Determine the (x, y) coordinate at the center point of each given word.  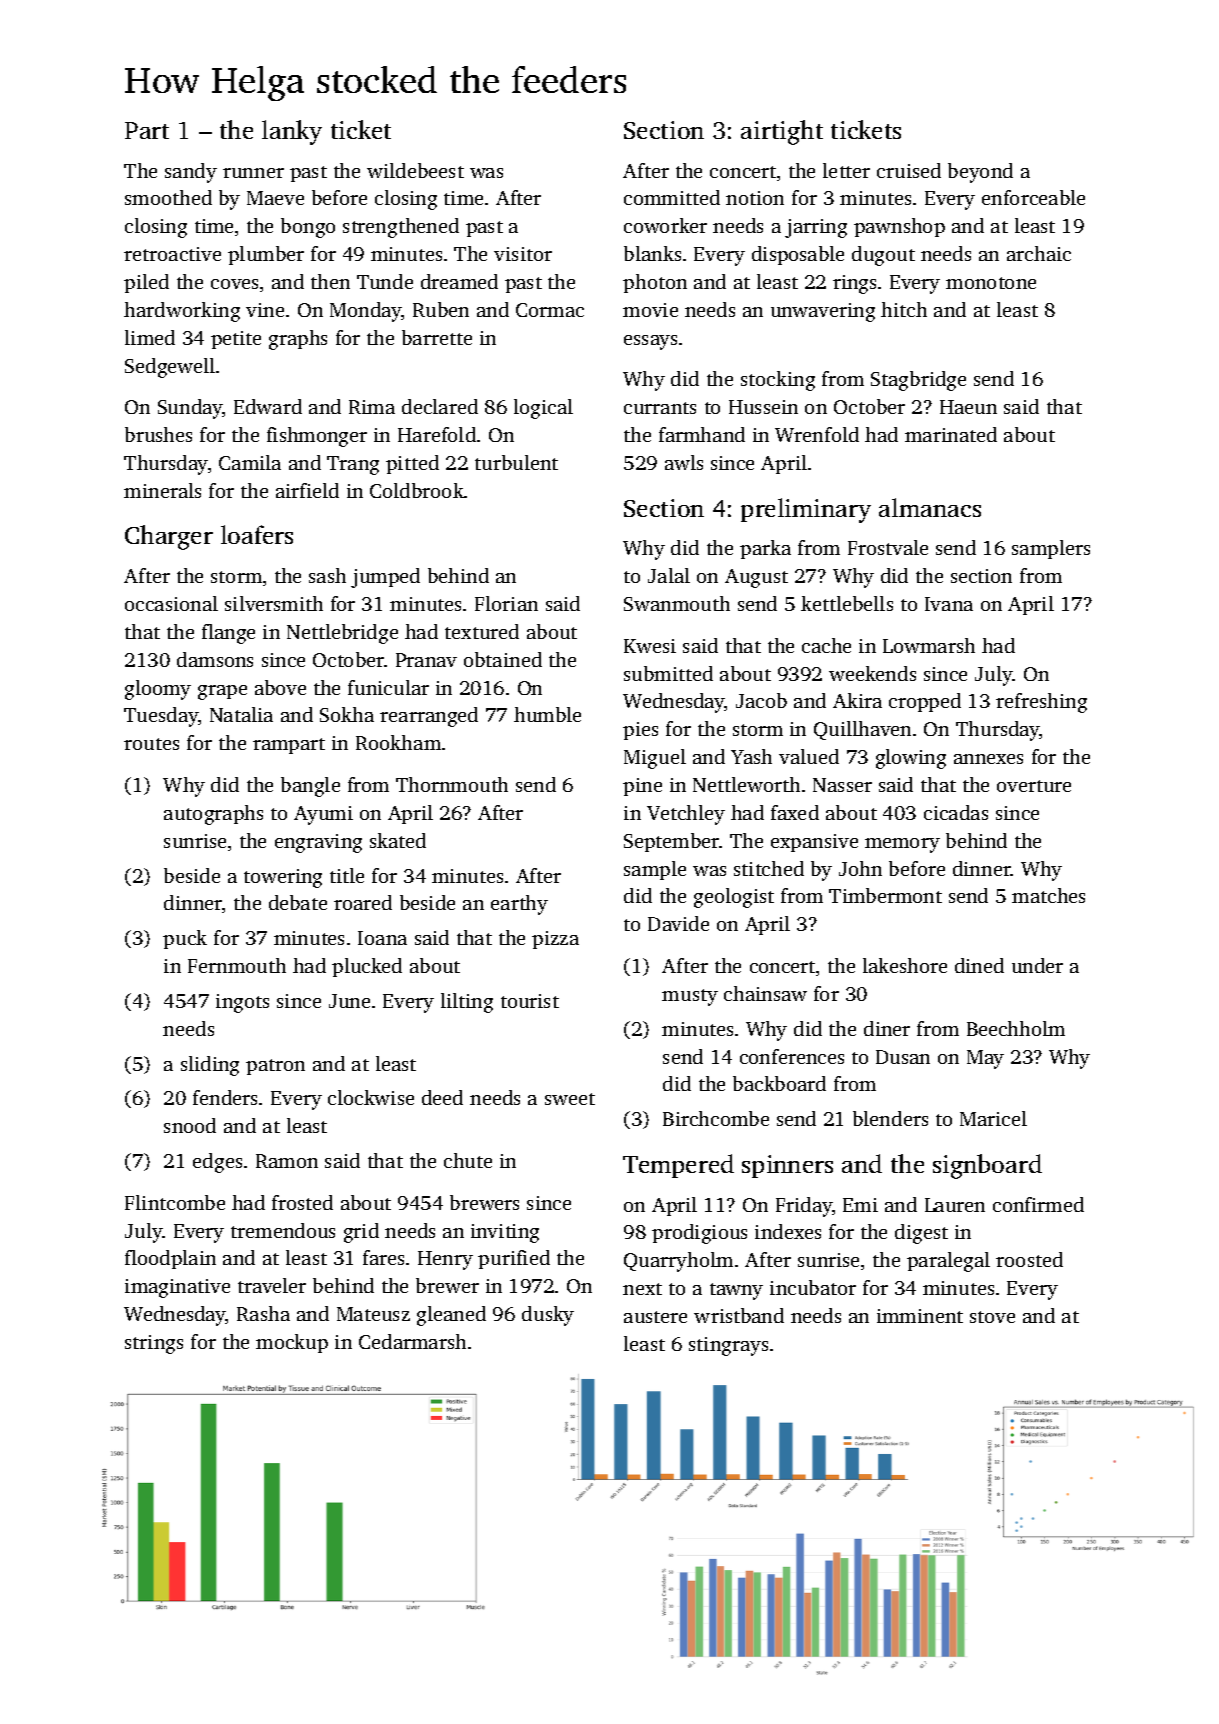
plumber (266, 255)
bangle (310, 787)
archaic (1039, 253)
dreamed (459, 281)
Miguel (655, 759)
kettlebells (847, 603)
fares (383, 1257)
